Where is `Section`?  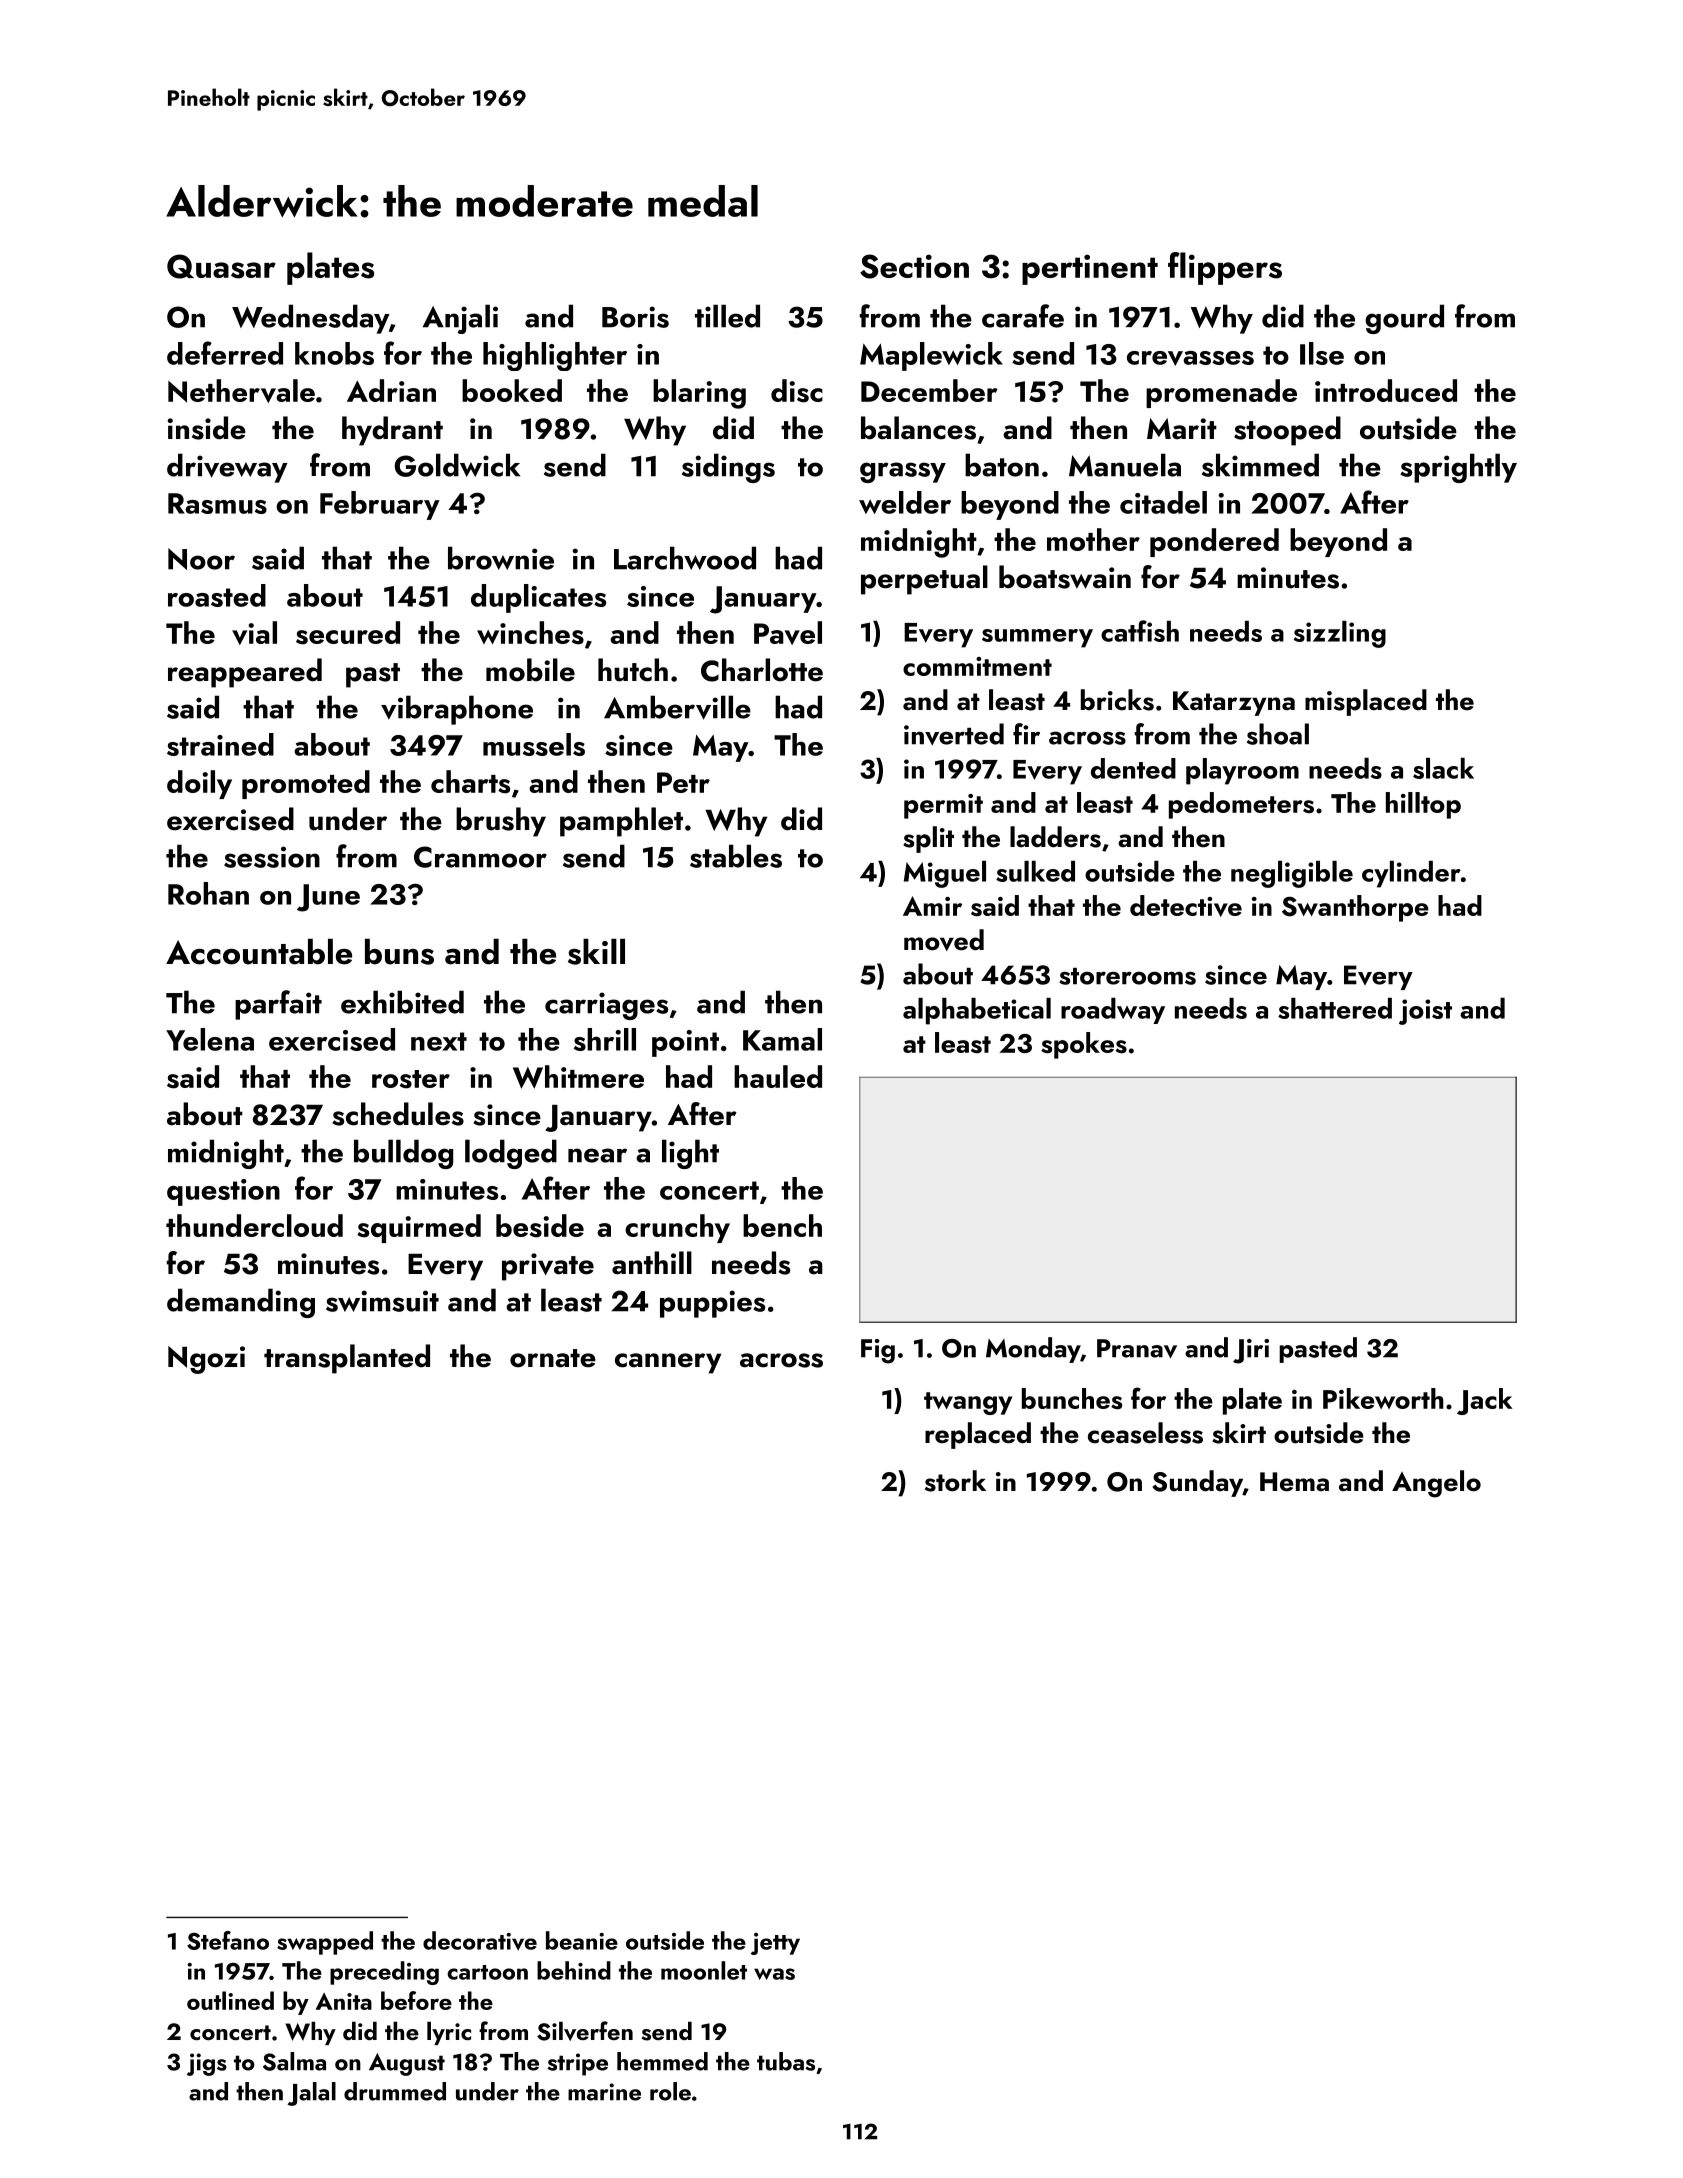 Section is located at coordinates (914, 266).
